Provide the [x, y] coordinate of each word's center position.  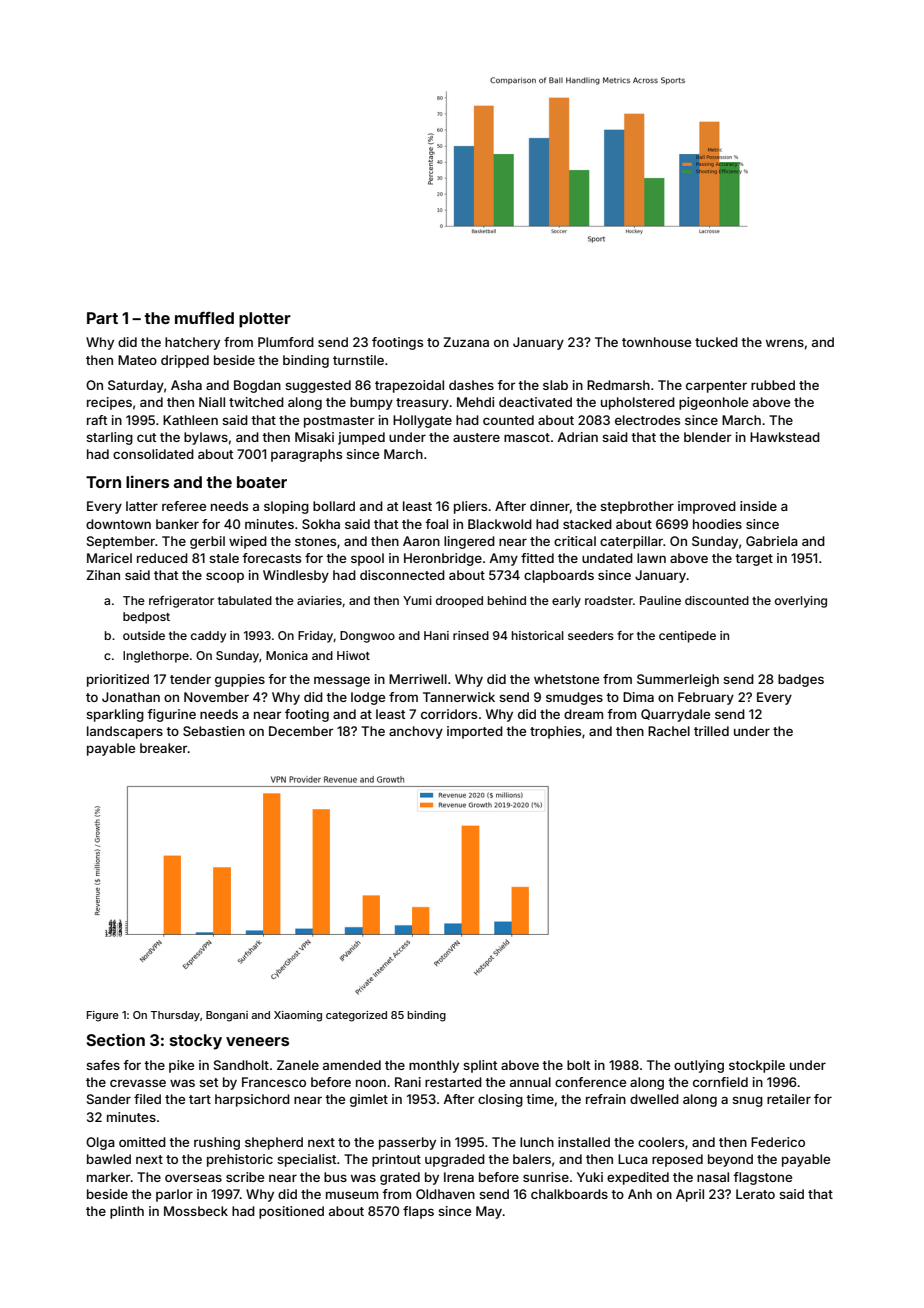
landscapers [125, 732]
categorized [356, 1016]
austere [476, 437]
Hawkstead [785, 437]
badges [801, 680]
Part [102, 318]
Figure [103, 1016]
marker [109, 1177]
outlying [699, 1066]
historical [538, 635]
